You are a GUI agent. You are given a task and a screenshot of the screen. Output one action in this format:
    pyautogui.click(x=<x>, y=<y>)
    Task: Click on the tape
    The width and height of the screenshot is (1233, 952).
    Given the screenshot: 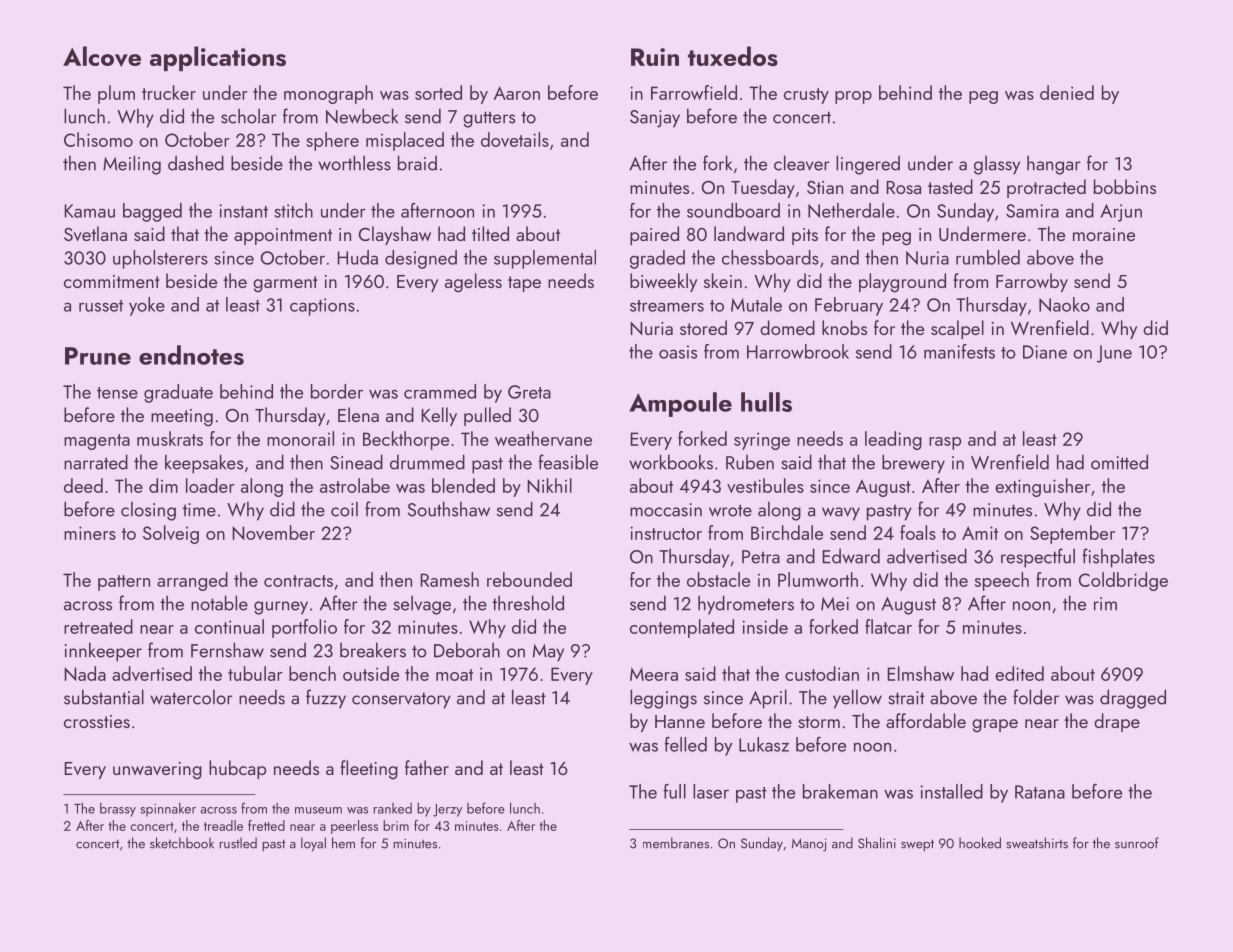 What is the action you would take?
    pyautogui.click(x=524, y=284)
